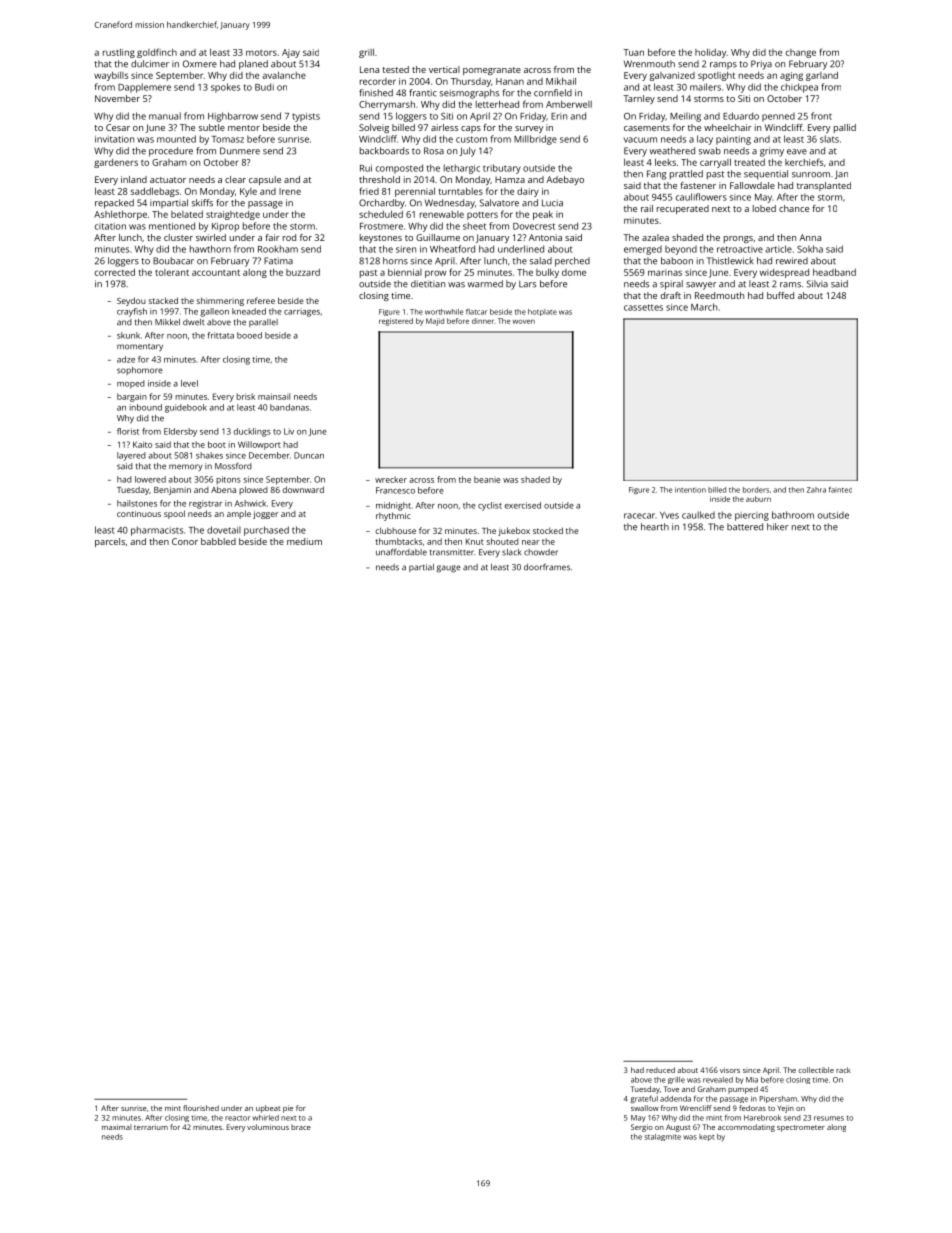  I want to click on collectible, so click(816, 1070).
